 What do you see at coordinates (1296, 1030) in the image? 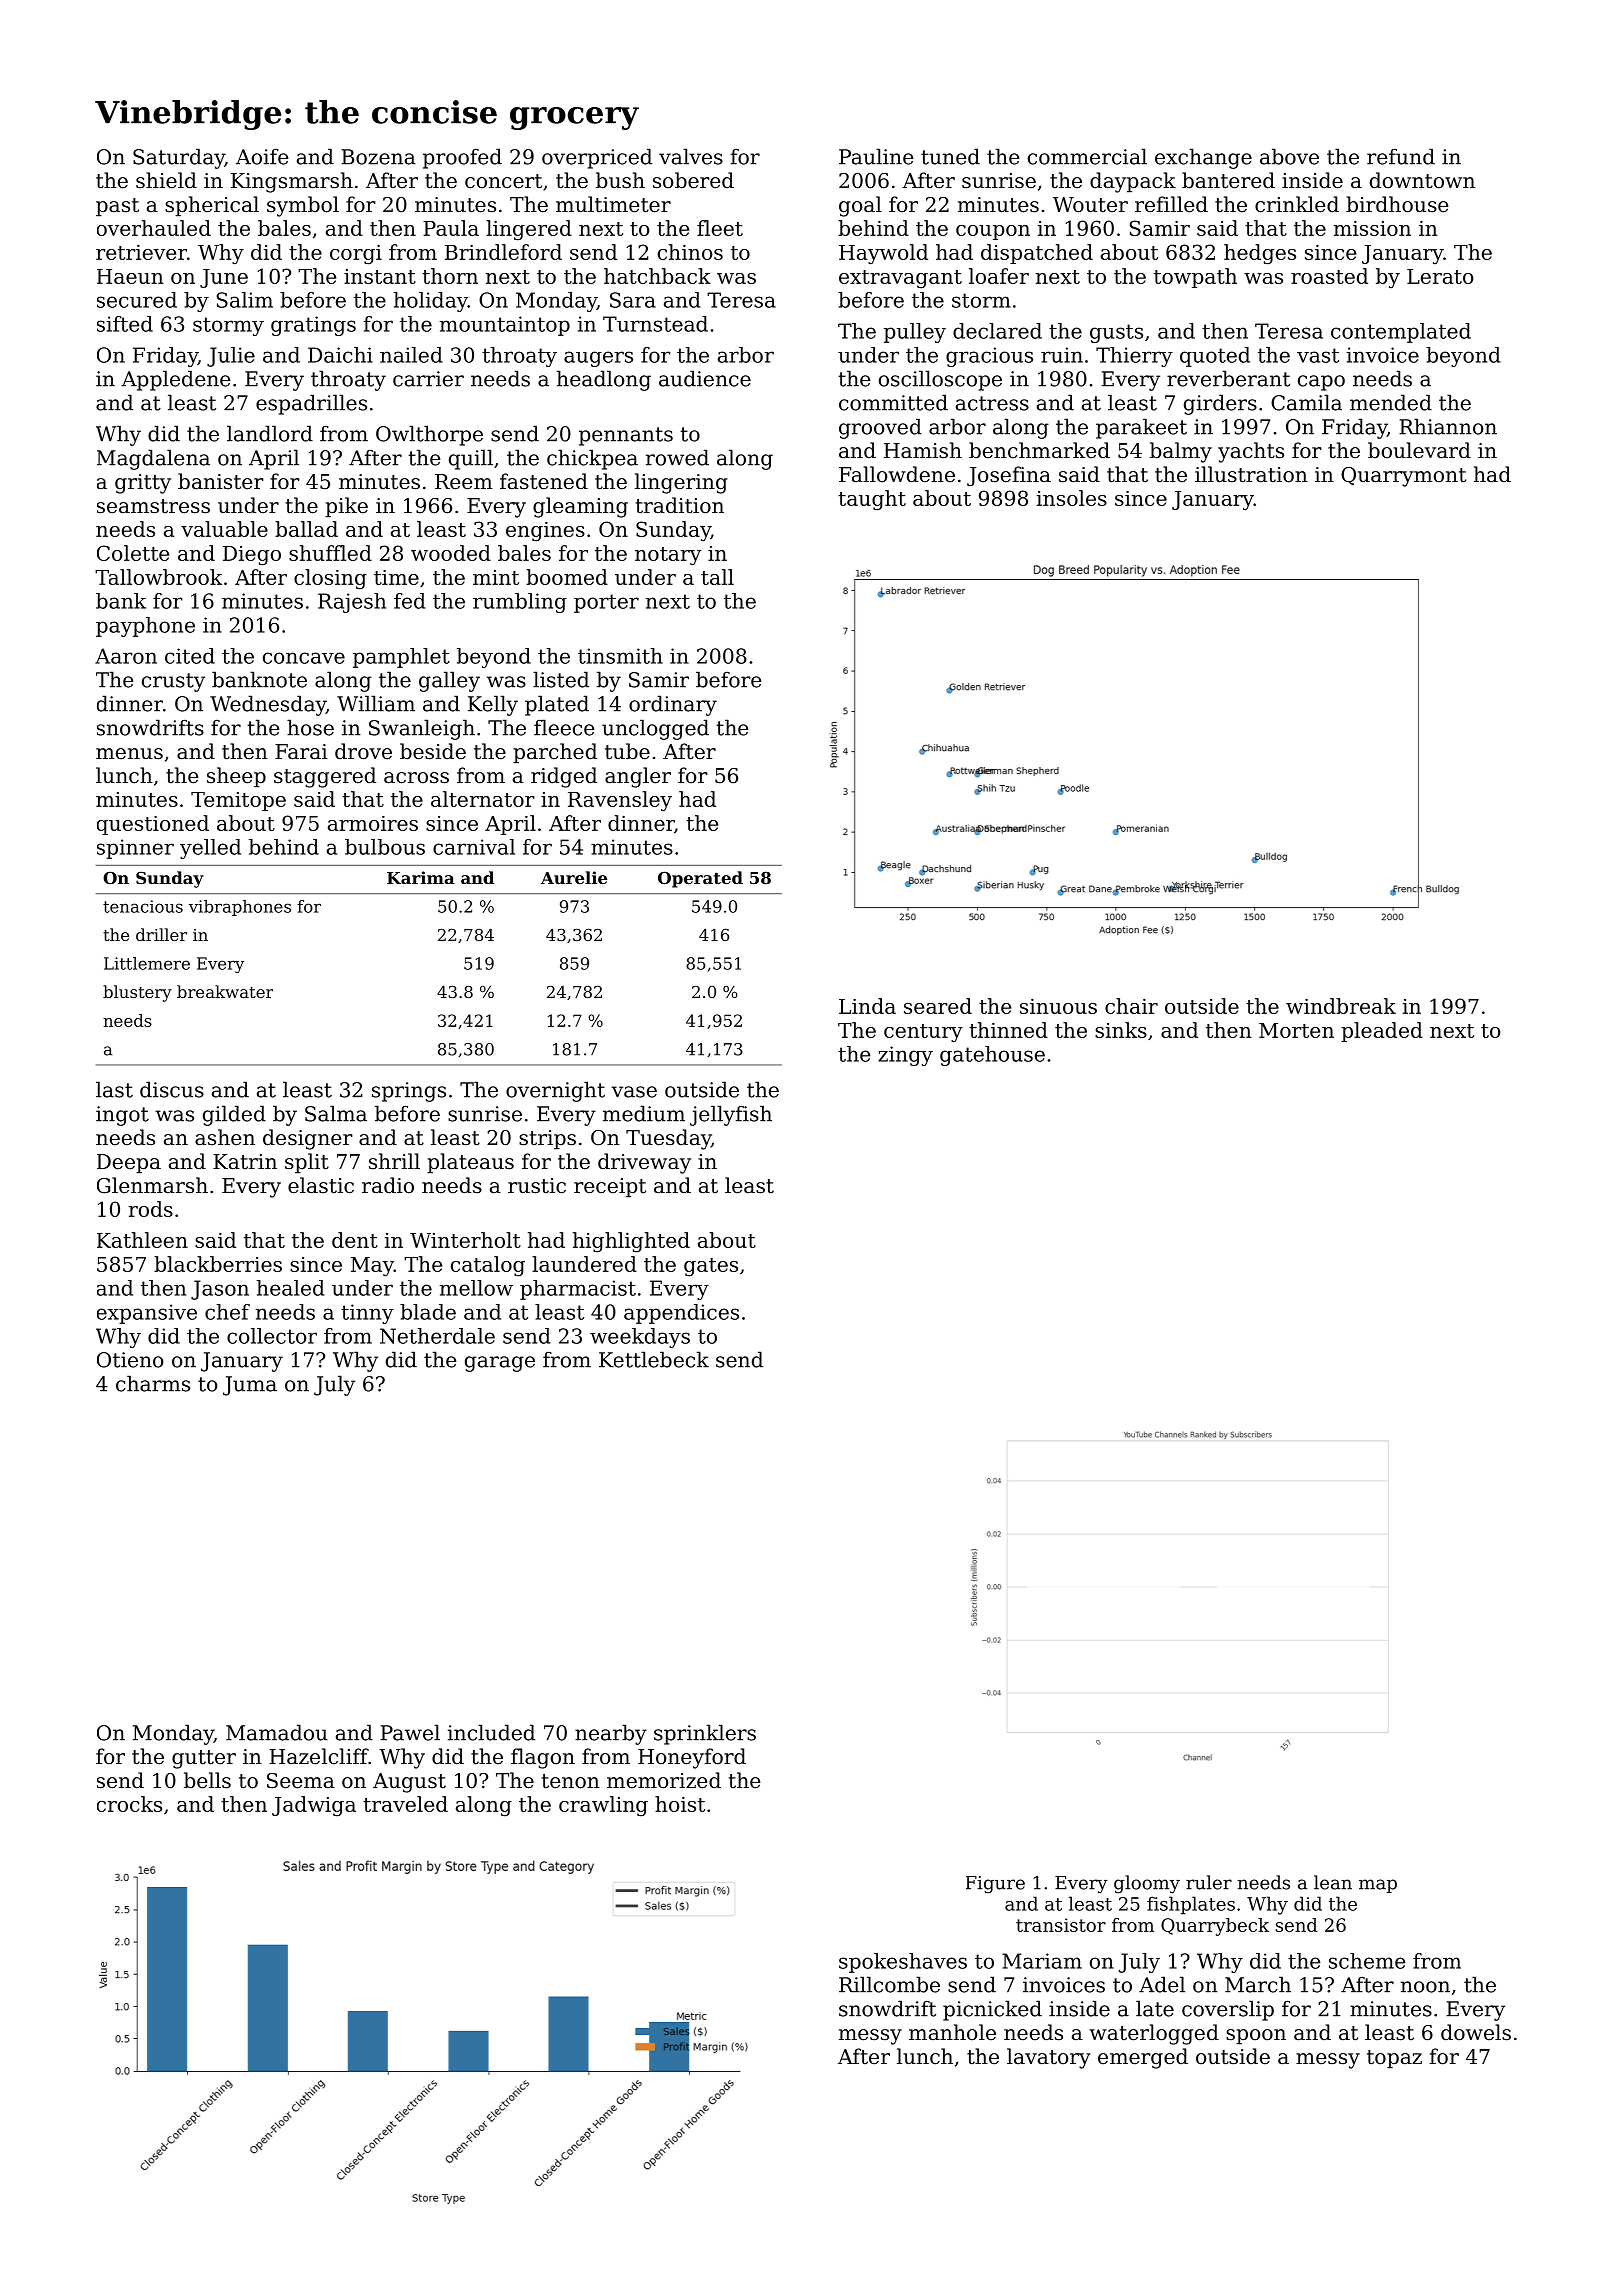
I see `Morten` at bounding box center [1296, 1030].
